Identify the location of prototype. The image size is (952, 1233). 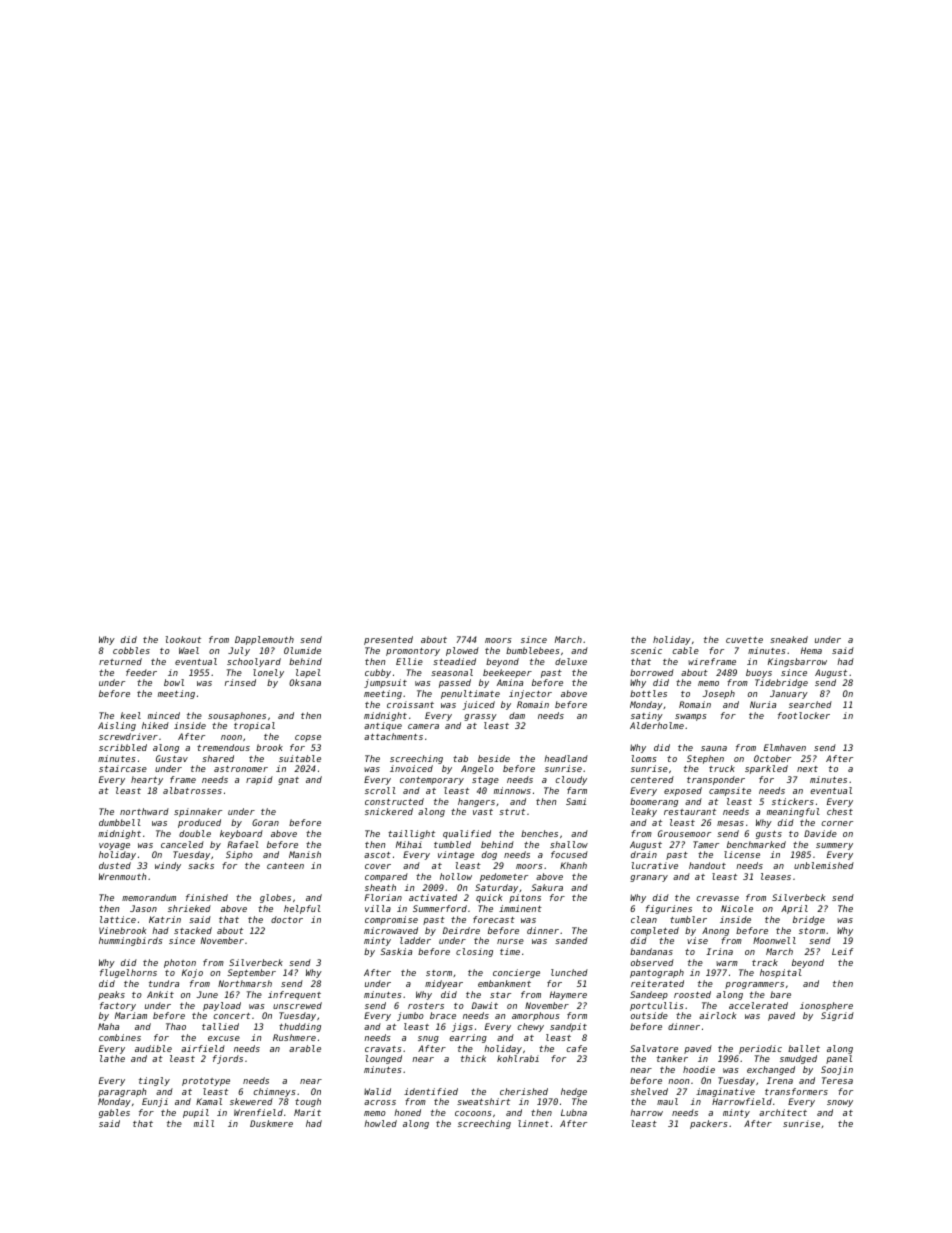
(206, 1082).
